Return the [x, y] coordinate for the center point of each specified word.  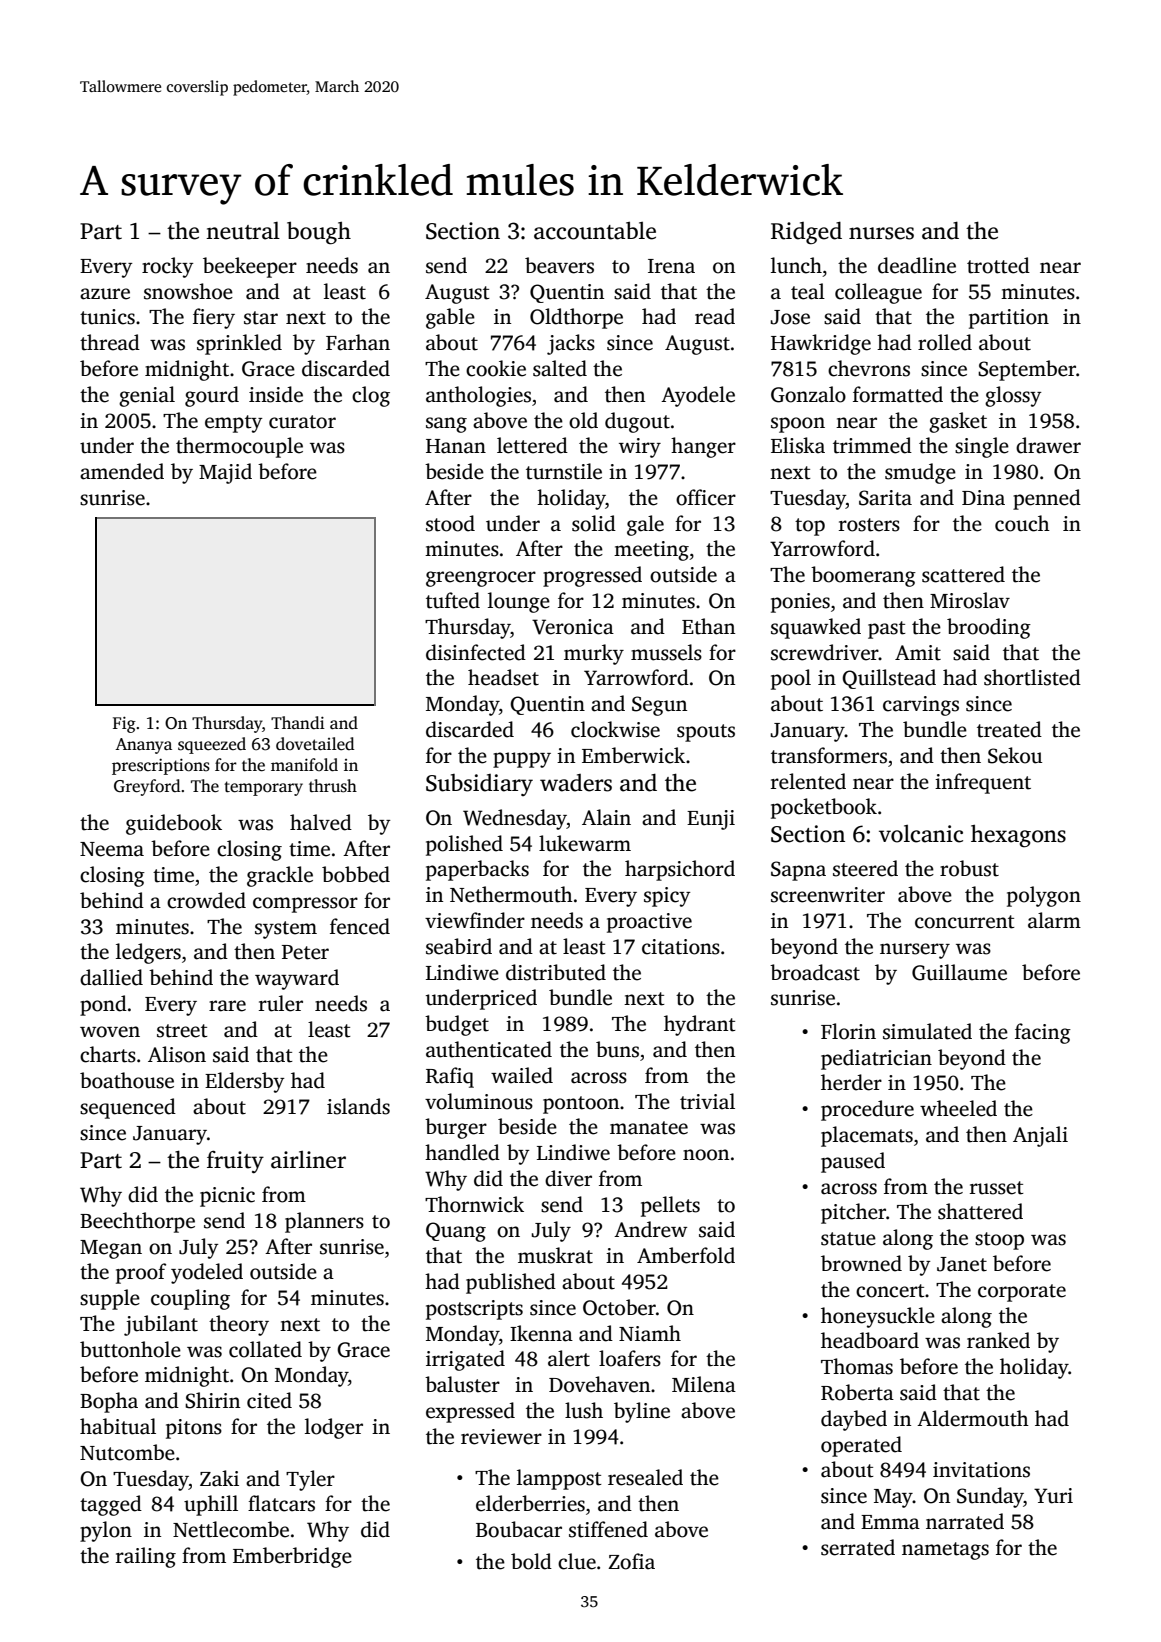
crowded [206, 900]
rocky [168, 267]
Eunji [711, 820]
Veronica [573, 627]
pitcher [853, 1213]
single [982, 447]
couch [1022, 523]
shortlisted [1032, 677]
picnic [227, 1197]
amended [122, 471]
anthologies [478, 396]
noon [706, 1155]
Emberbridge [292, 1557]
